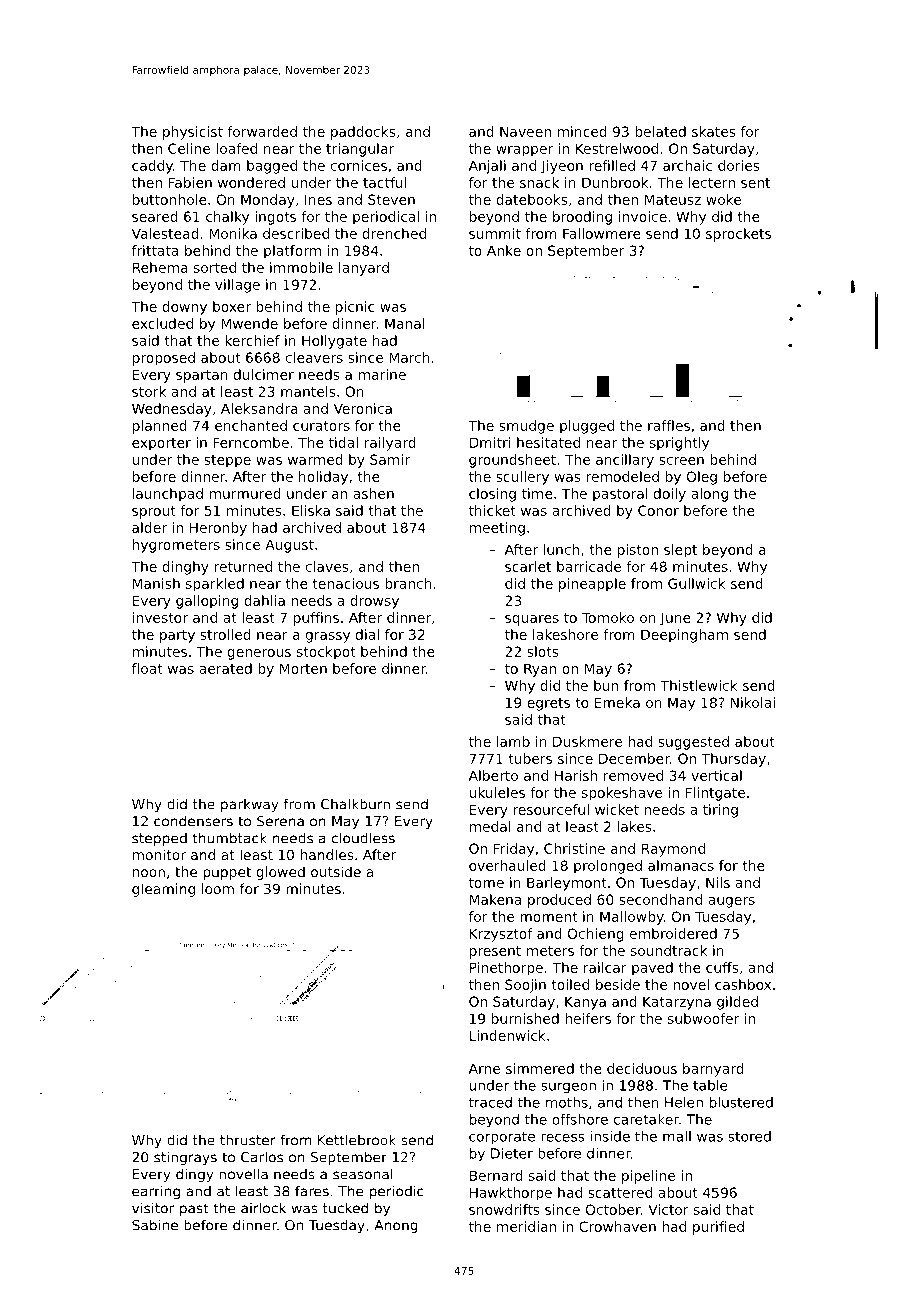 This screenshot has height=1316, width=908. What do you see at coordinates (262, 131) in the screenshot?
I see `forwarded` at bounding box center [262, 131].
